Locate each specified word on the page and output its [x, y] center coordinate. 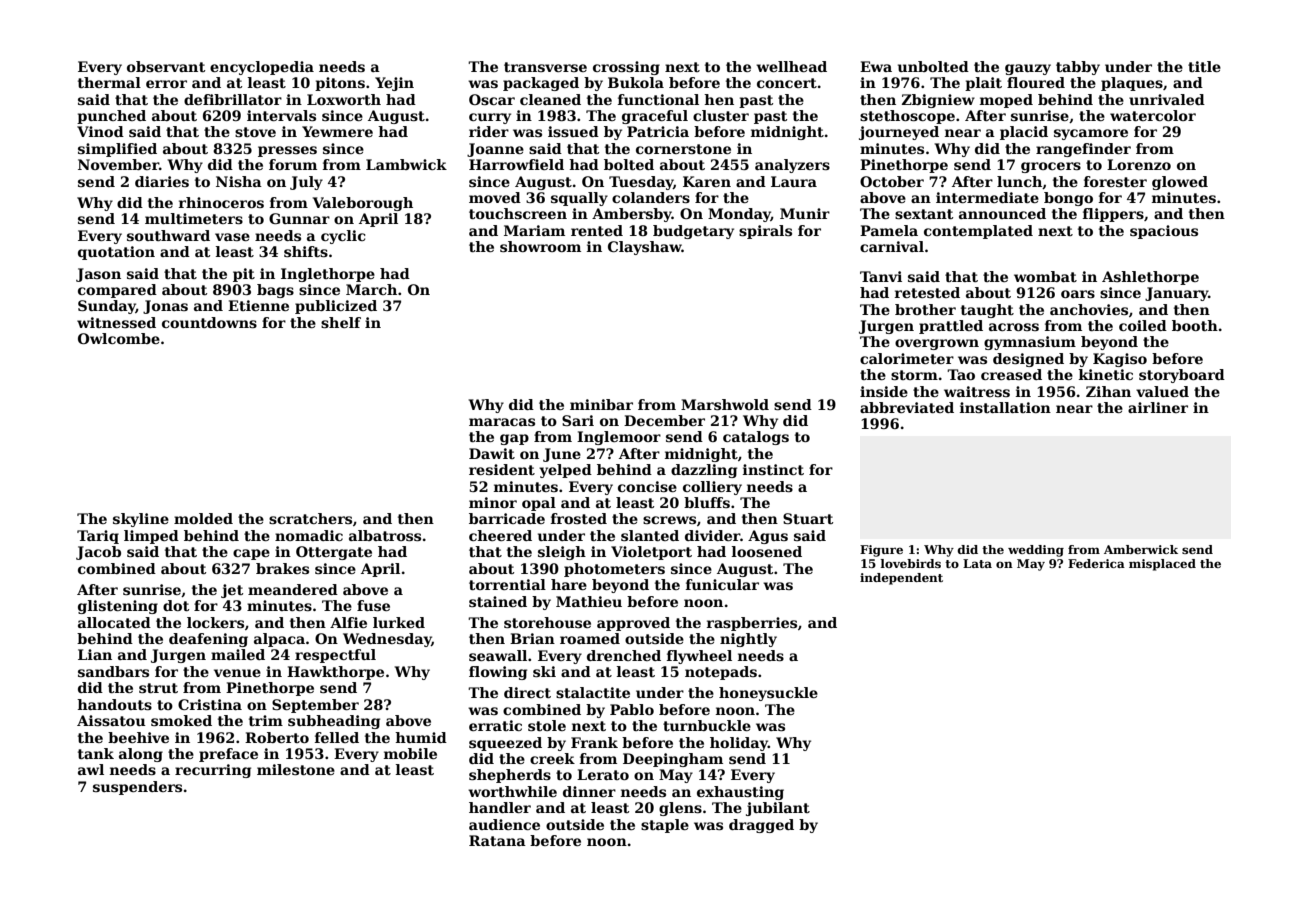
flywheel [699, 657]
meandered [293, 589]
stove [255, 132]
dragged [761, 826]
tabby [1078, 68]
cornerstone [683, 149]
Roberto [277, 737]
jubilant [778, 809]
